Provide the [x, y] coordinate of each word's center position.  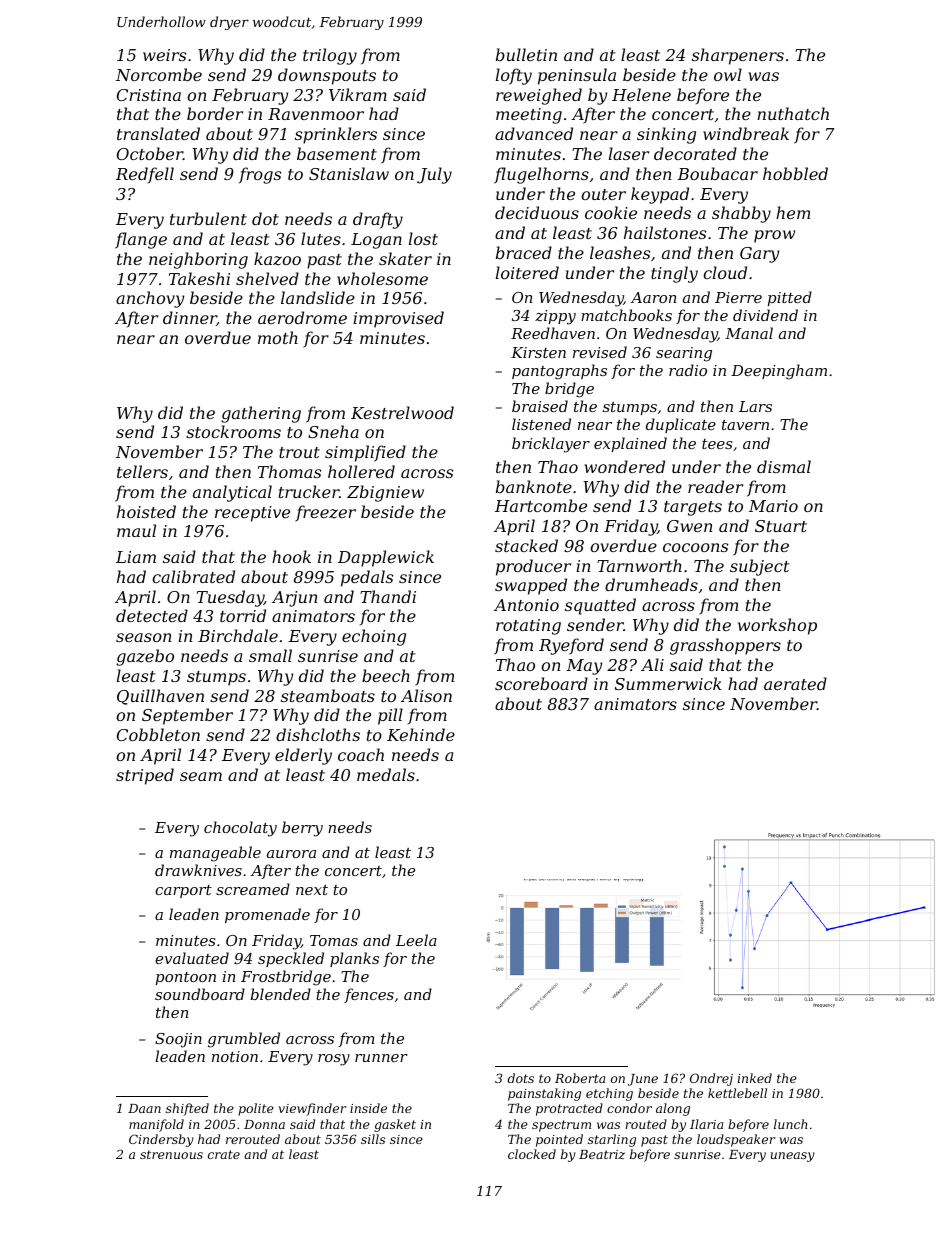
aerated [795, 683]
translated [158, 133]
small [270, 655]
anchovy [150, 299]
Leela [416, 940]
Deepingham [779, 372]
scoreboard [541, 683]
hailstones [665, 232]
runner [381, 1058]
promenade [267, 915]
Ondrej [711, 1079]
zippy [555, 317]
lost [423, 238]
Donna [264, 1124]
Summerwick [668, 683]
